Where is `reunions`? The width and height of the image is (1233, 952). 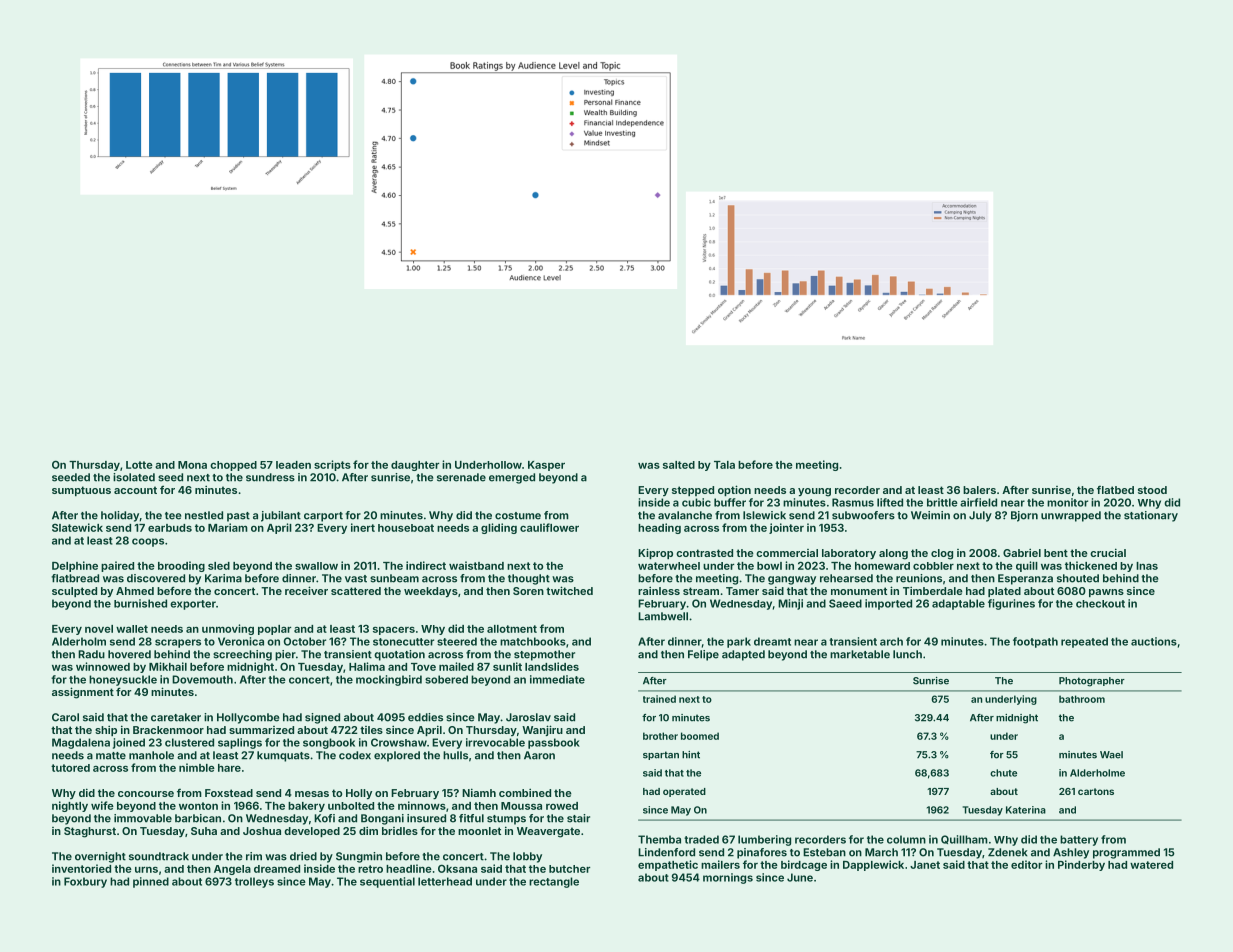 reunions is located at coordinates (919, 578).
